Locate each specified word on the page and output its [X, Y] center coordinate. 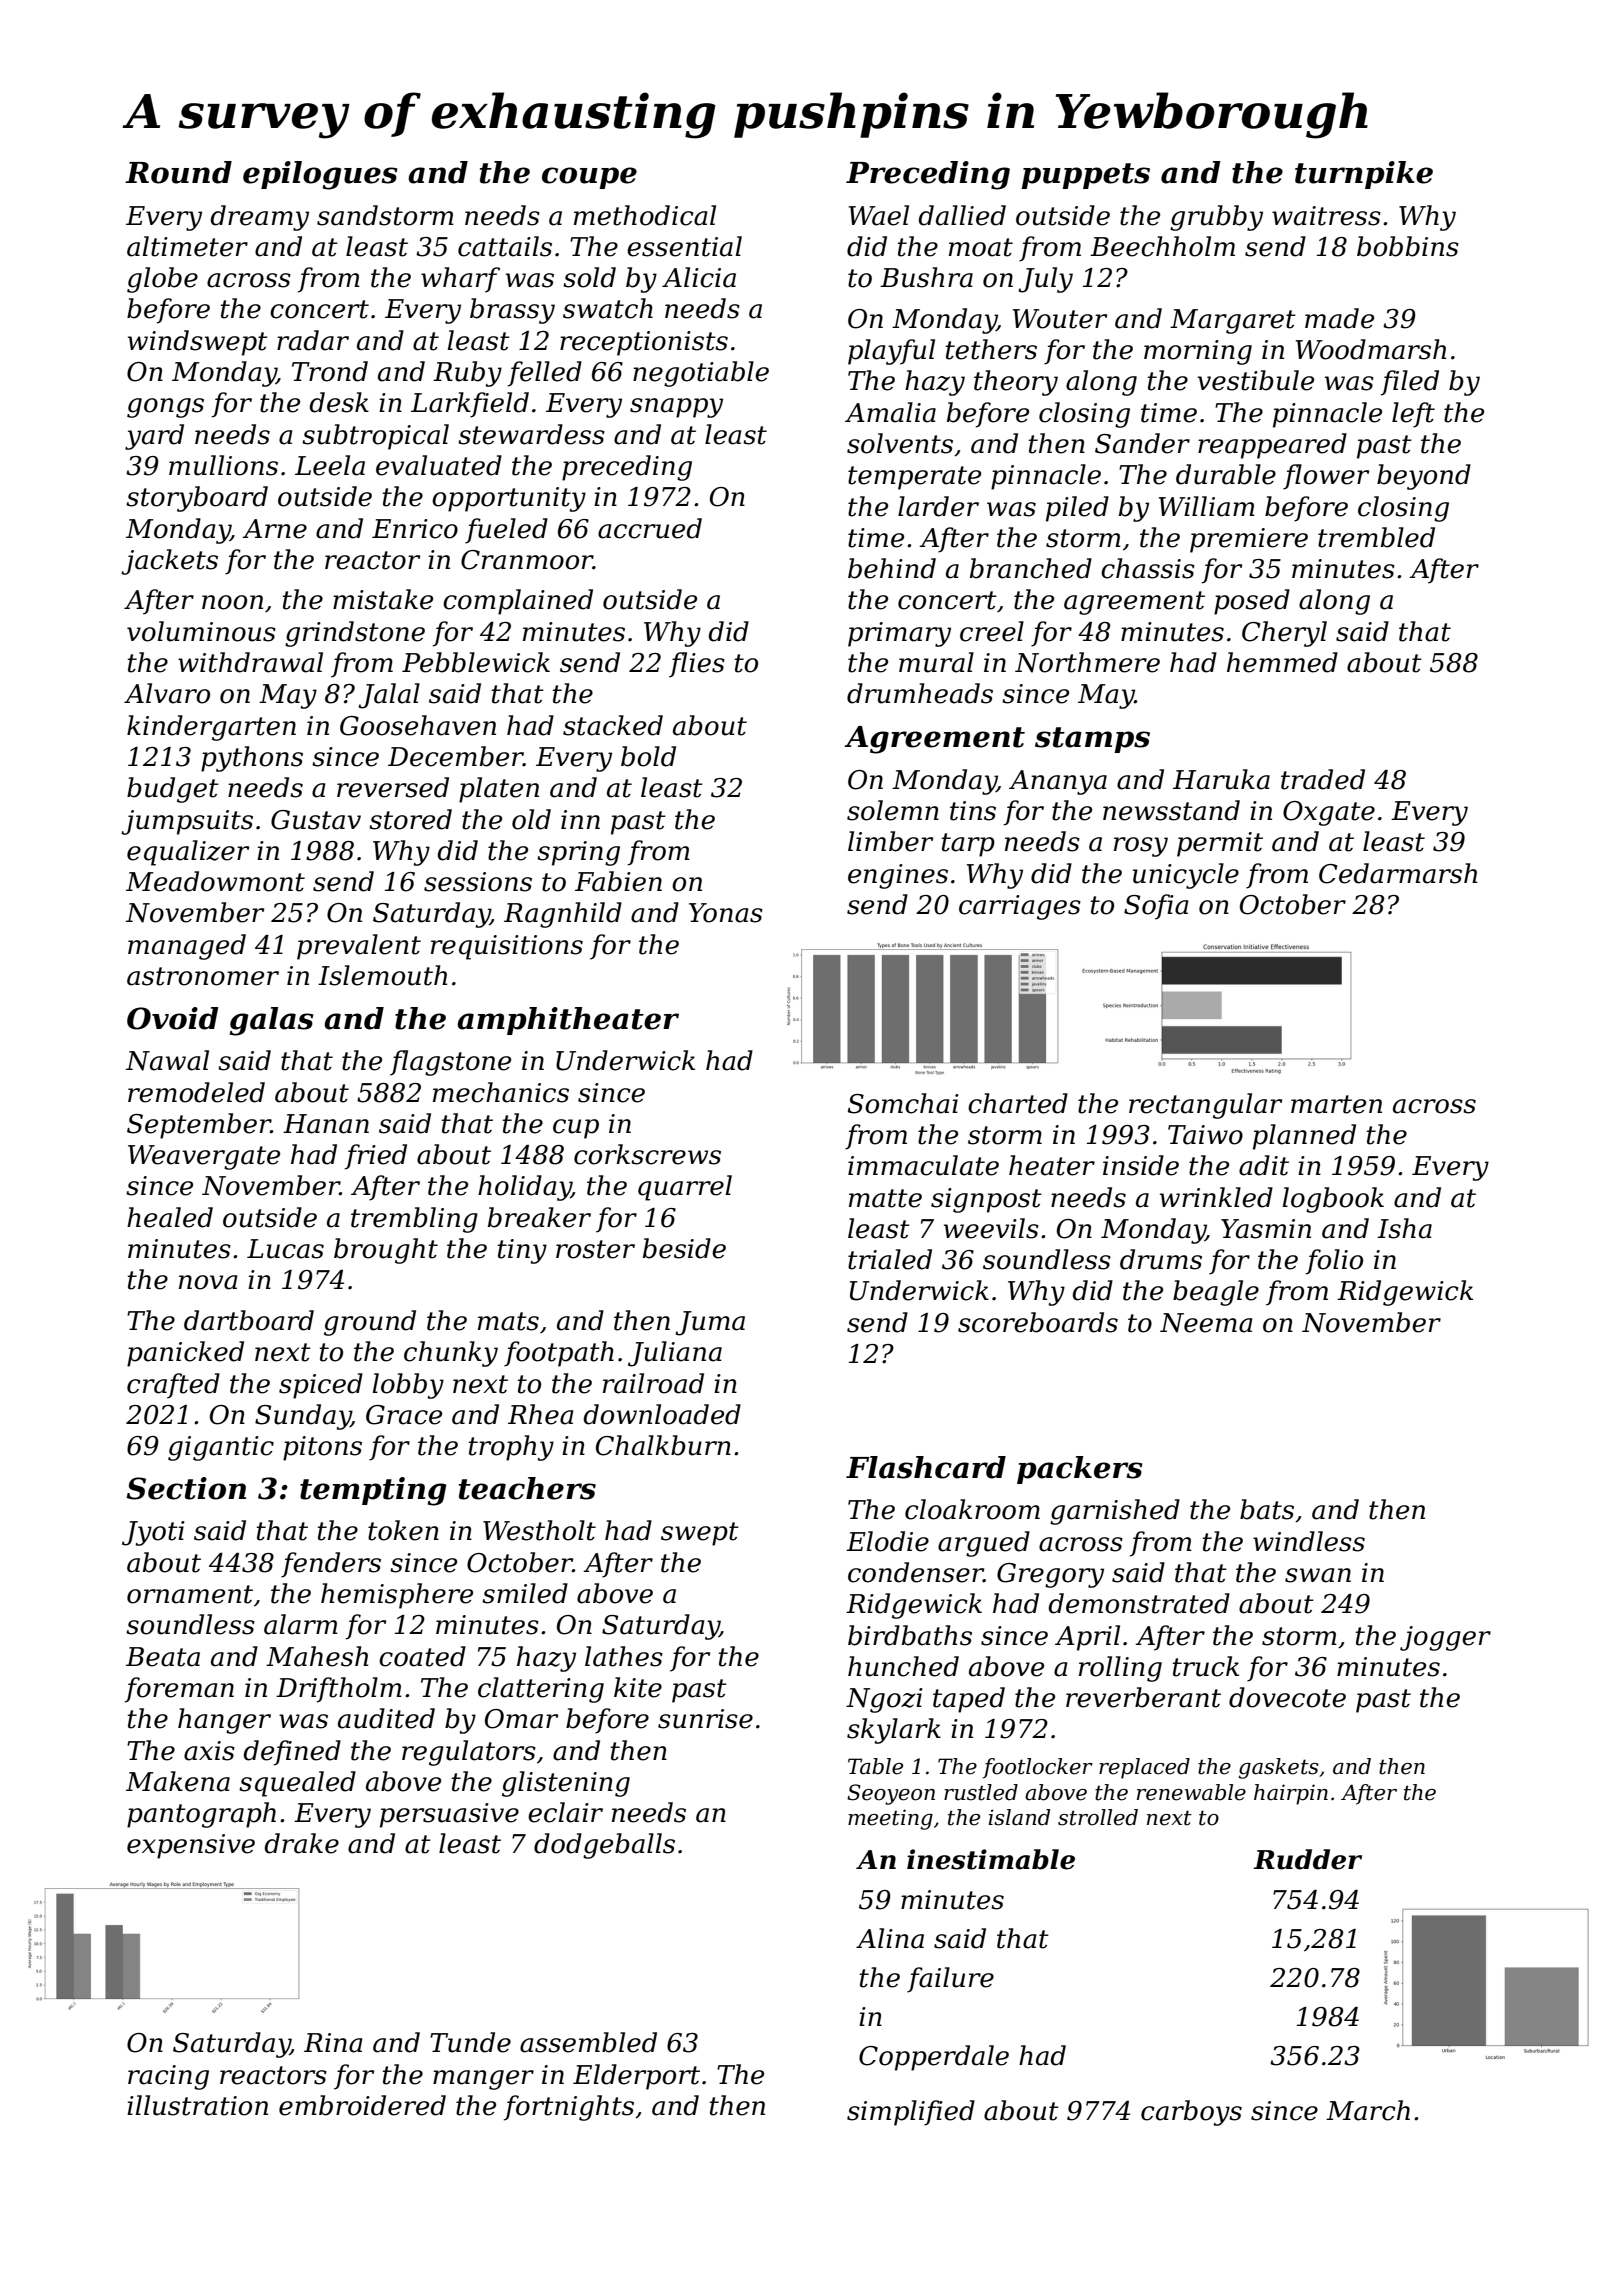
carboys [1191, 2113]
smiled [525, 1593]
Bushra [926, 277]
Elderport [636, 2077]
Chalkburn [663, 1445]
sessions [478, 882]
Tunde [470, 2042]
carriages [1020, 907]
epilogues [320, 175]
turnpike [1364, 175]
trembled [1376, 537]
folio [1334, 1262]
